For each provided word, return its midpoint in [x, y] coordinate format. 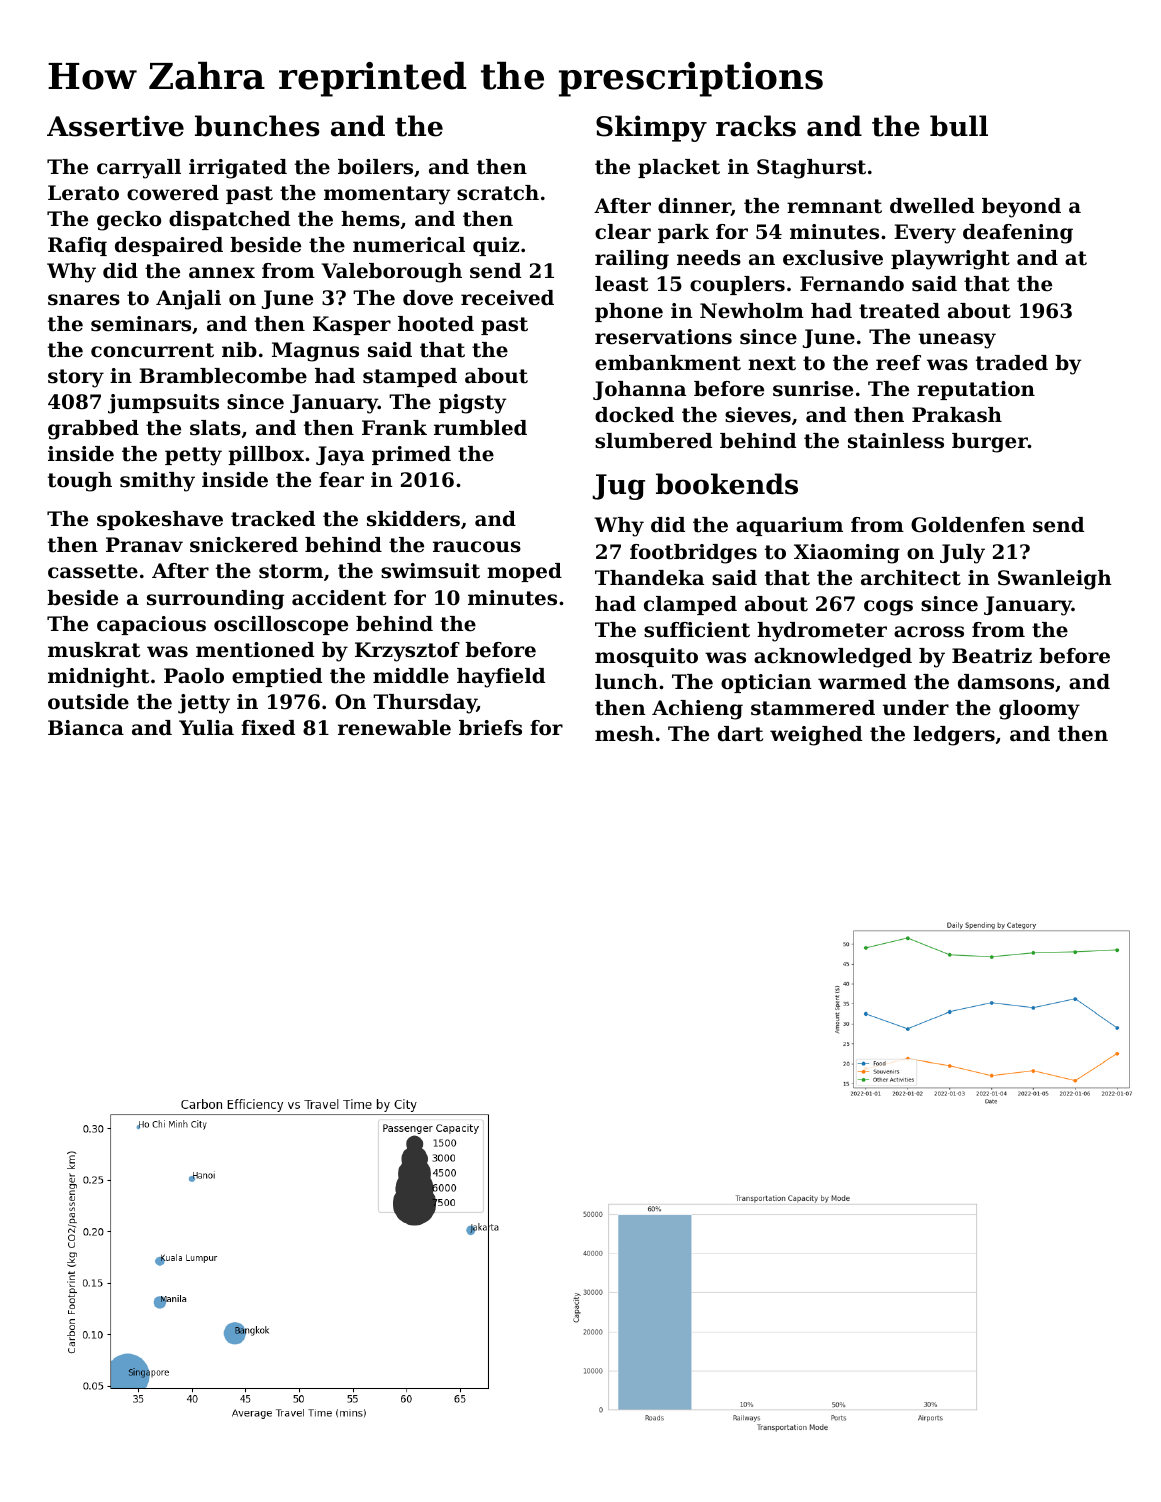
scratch [498, 193]
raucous [477, 547]
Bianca [86, 728]
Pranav [144, 544]
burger [990, 443]
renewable [394, 728]
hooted [436, 324]
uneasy [957, 341]
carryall [139, 169]
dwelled [932, 206]
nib [239, 350]
